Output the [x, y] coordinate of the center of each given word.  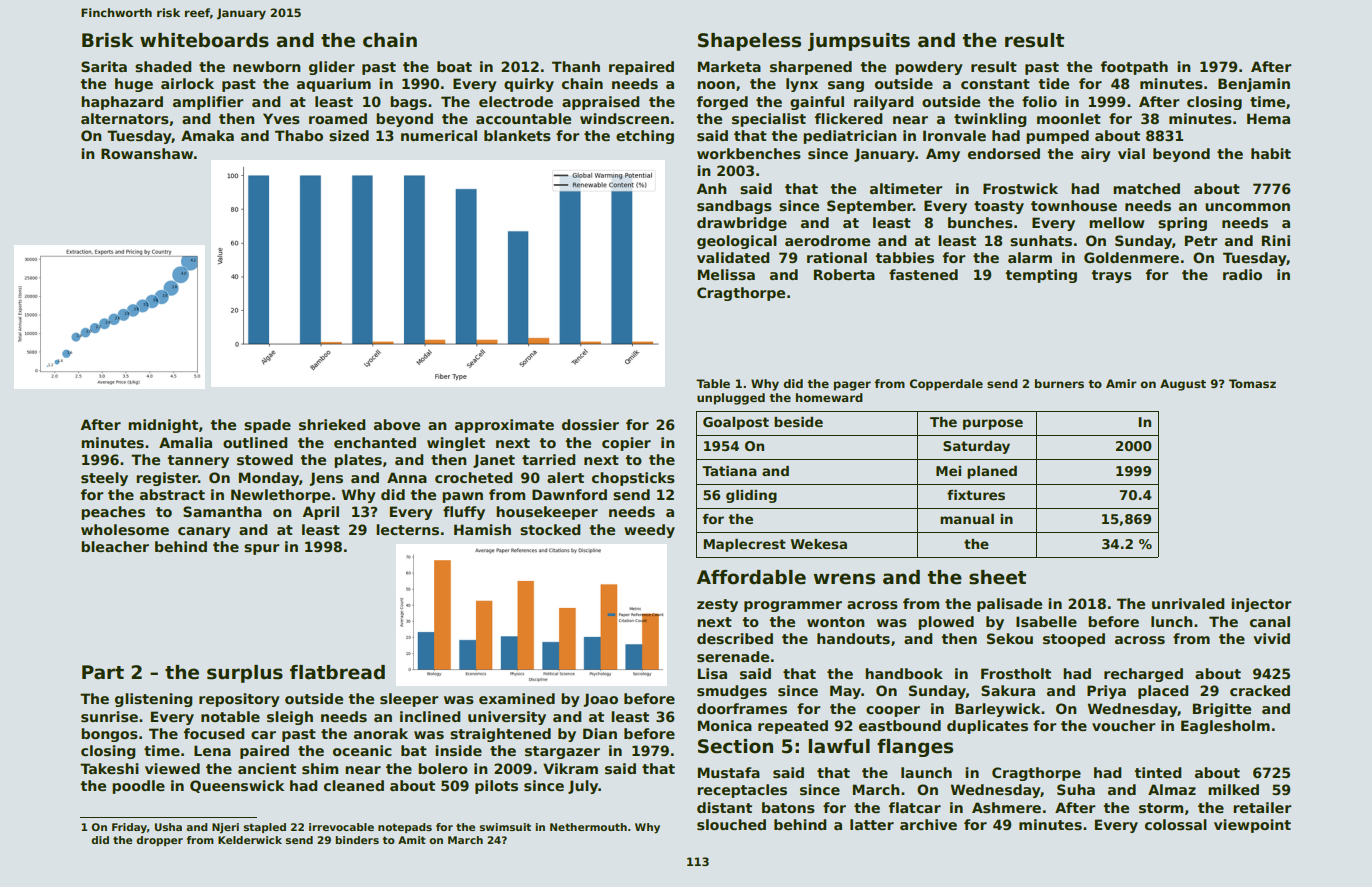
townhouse [1074, 205]
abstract [172, 494]
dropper [159, 841]
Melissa [726, 274]
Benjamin [1254, 85]
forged [722, 103]
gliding [751, 496]
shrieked [332, 424]
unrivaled [1188, 603]
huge [134, 85]
